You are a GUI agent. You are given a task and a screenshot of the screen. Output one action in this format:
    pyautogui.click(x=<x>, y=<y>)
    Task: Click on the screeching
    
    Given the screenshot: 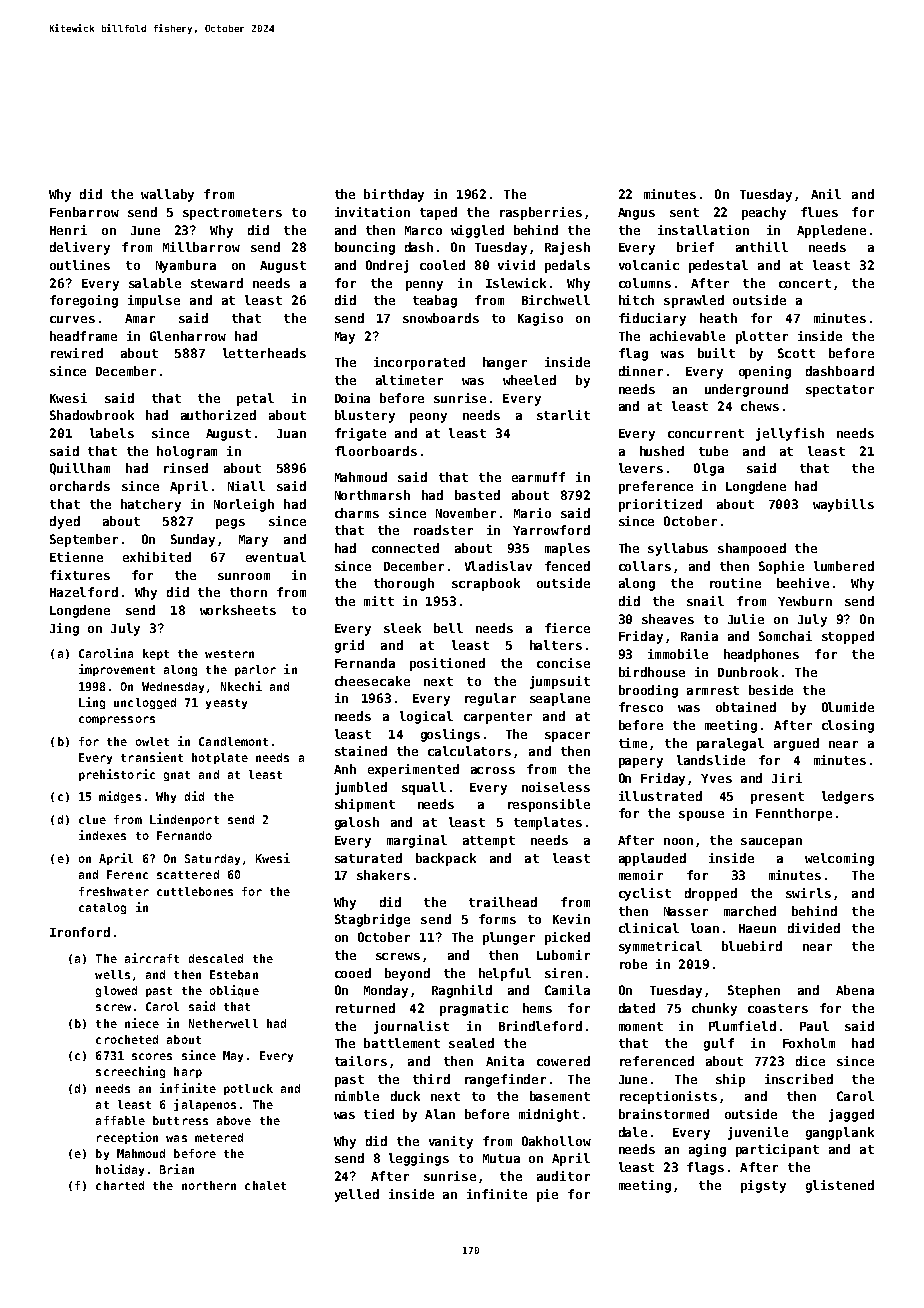 What is the action you would take?
    pyautogui.click(x=130, y=1072)
